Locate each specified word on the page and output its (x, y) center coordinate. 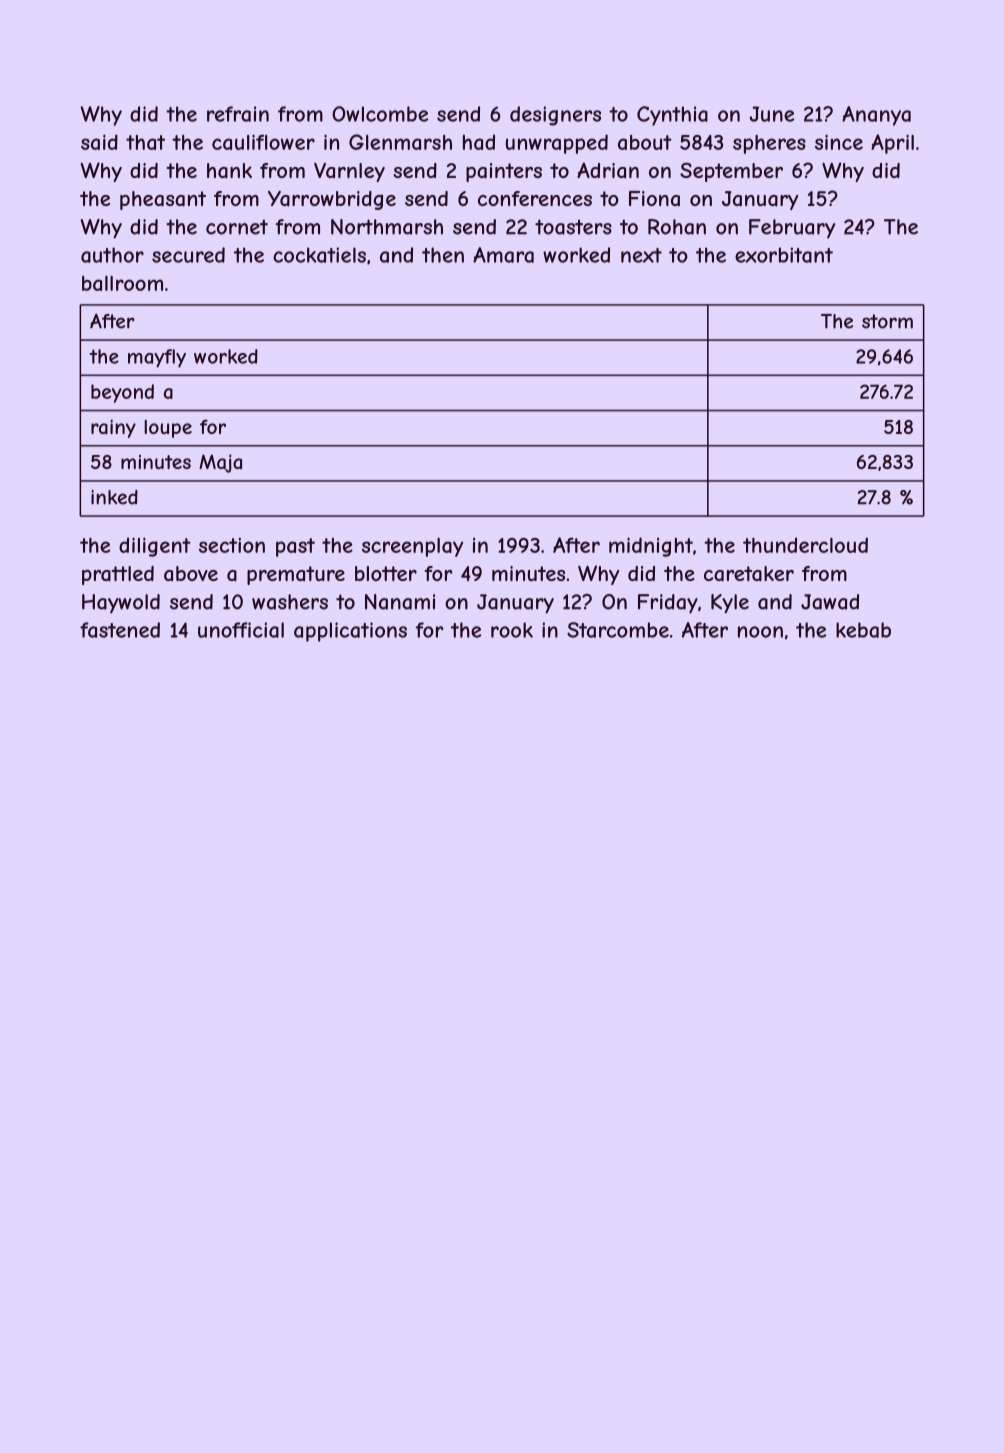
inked (114, 497)
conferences (535, 198)
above (191, 573)
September (731, 172)
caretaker (749, 574)
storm (887, 321)
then (443, 255)
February (792, 229)
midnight (651, 547)
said (99, 142)
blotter (386, 573)
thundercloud (805, 545)
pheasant (163, 200)
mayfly (157, 358)
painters (504, 172)
